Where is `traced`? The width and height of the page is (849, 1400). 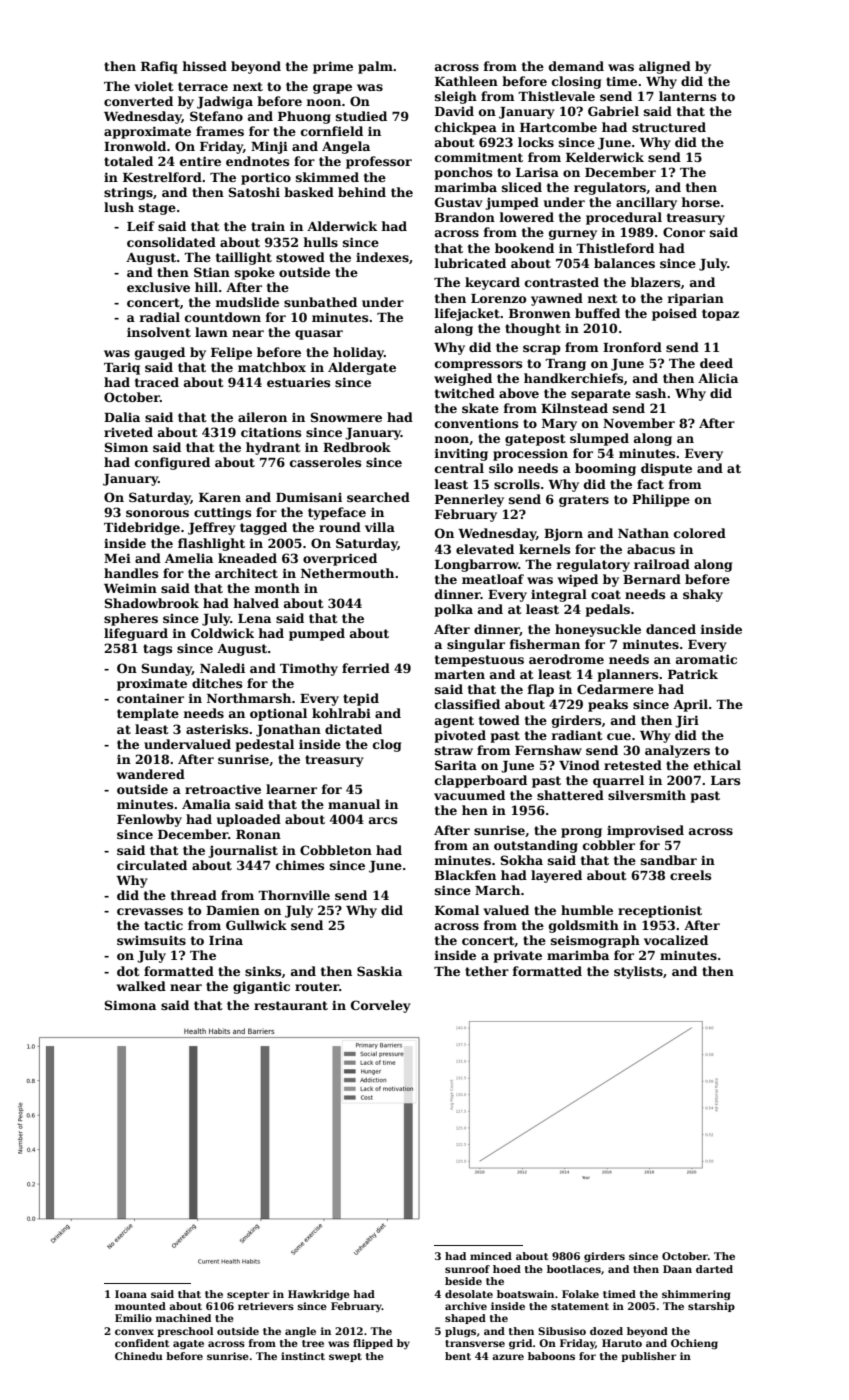
traced is located at coordinates (157, 382).
